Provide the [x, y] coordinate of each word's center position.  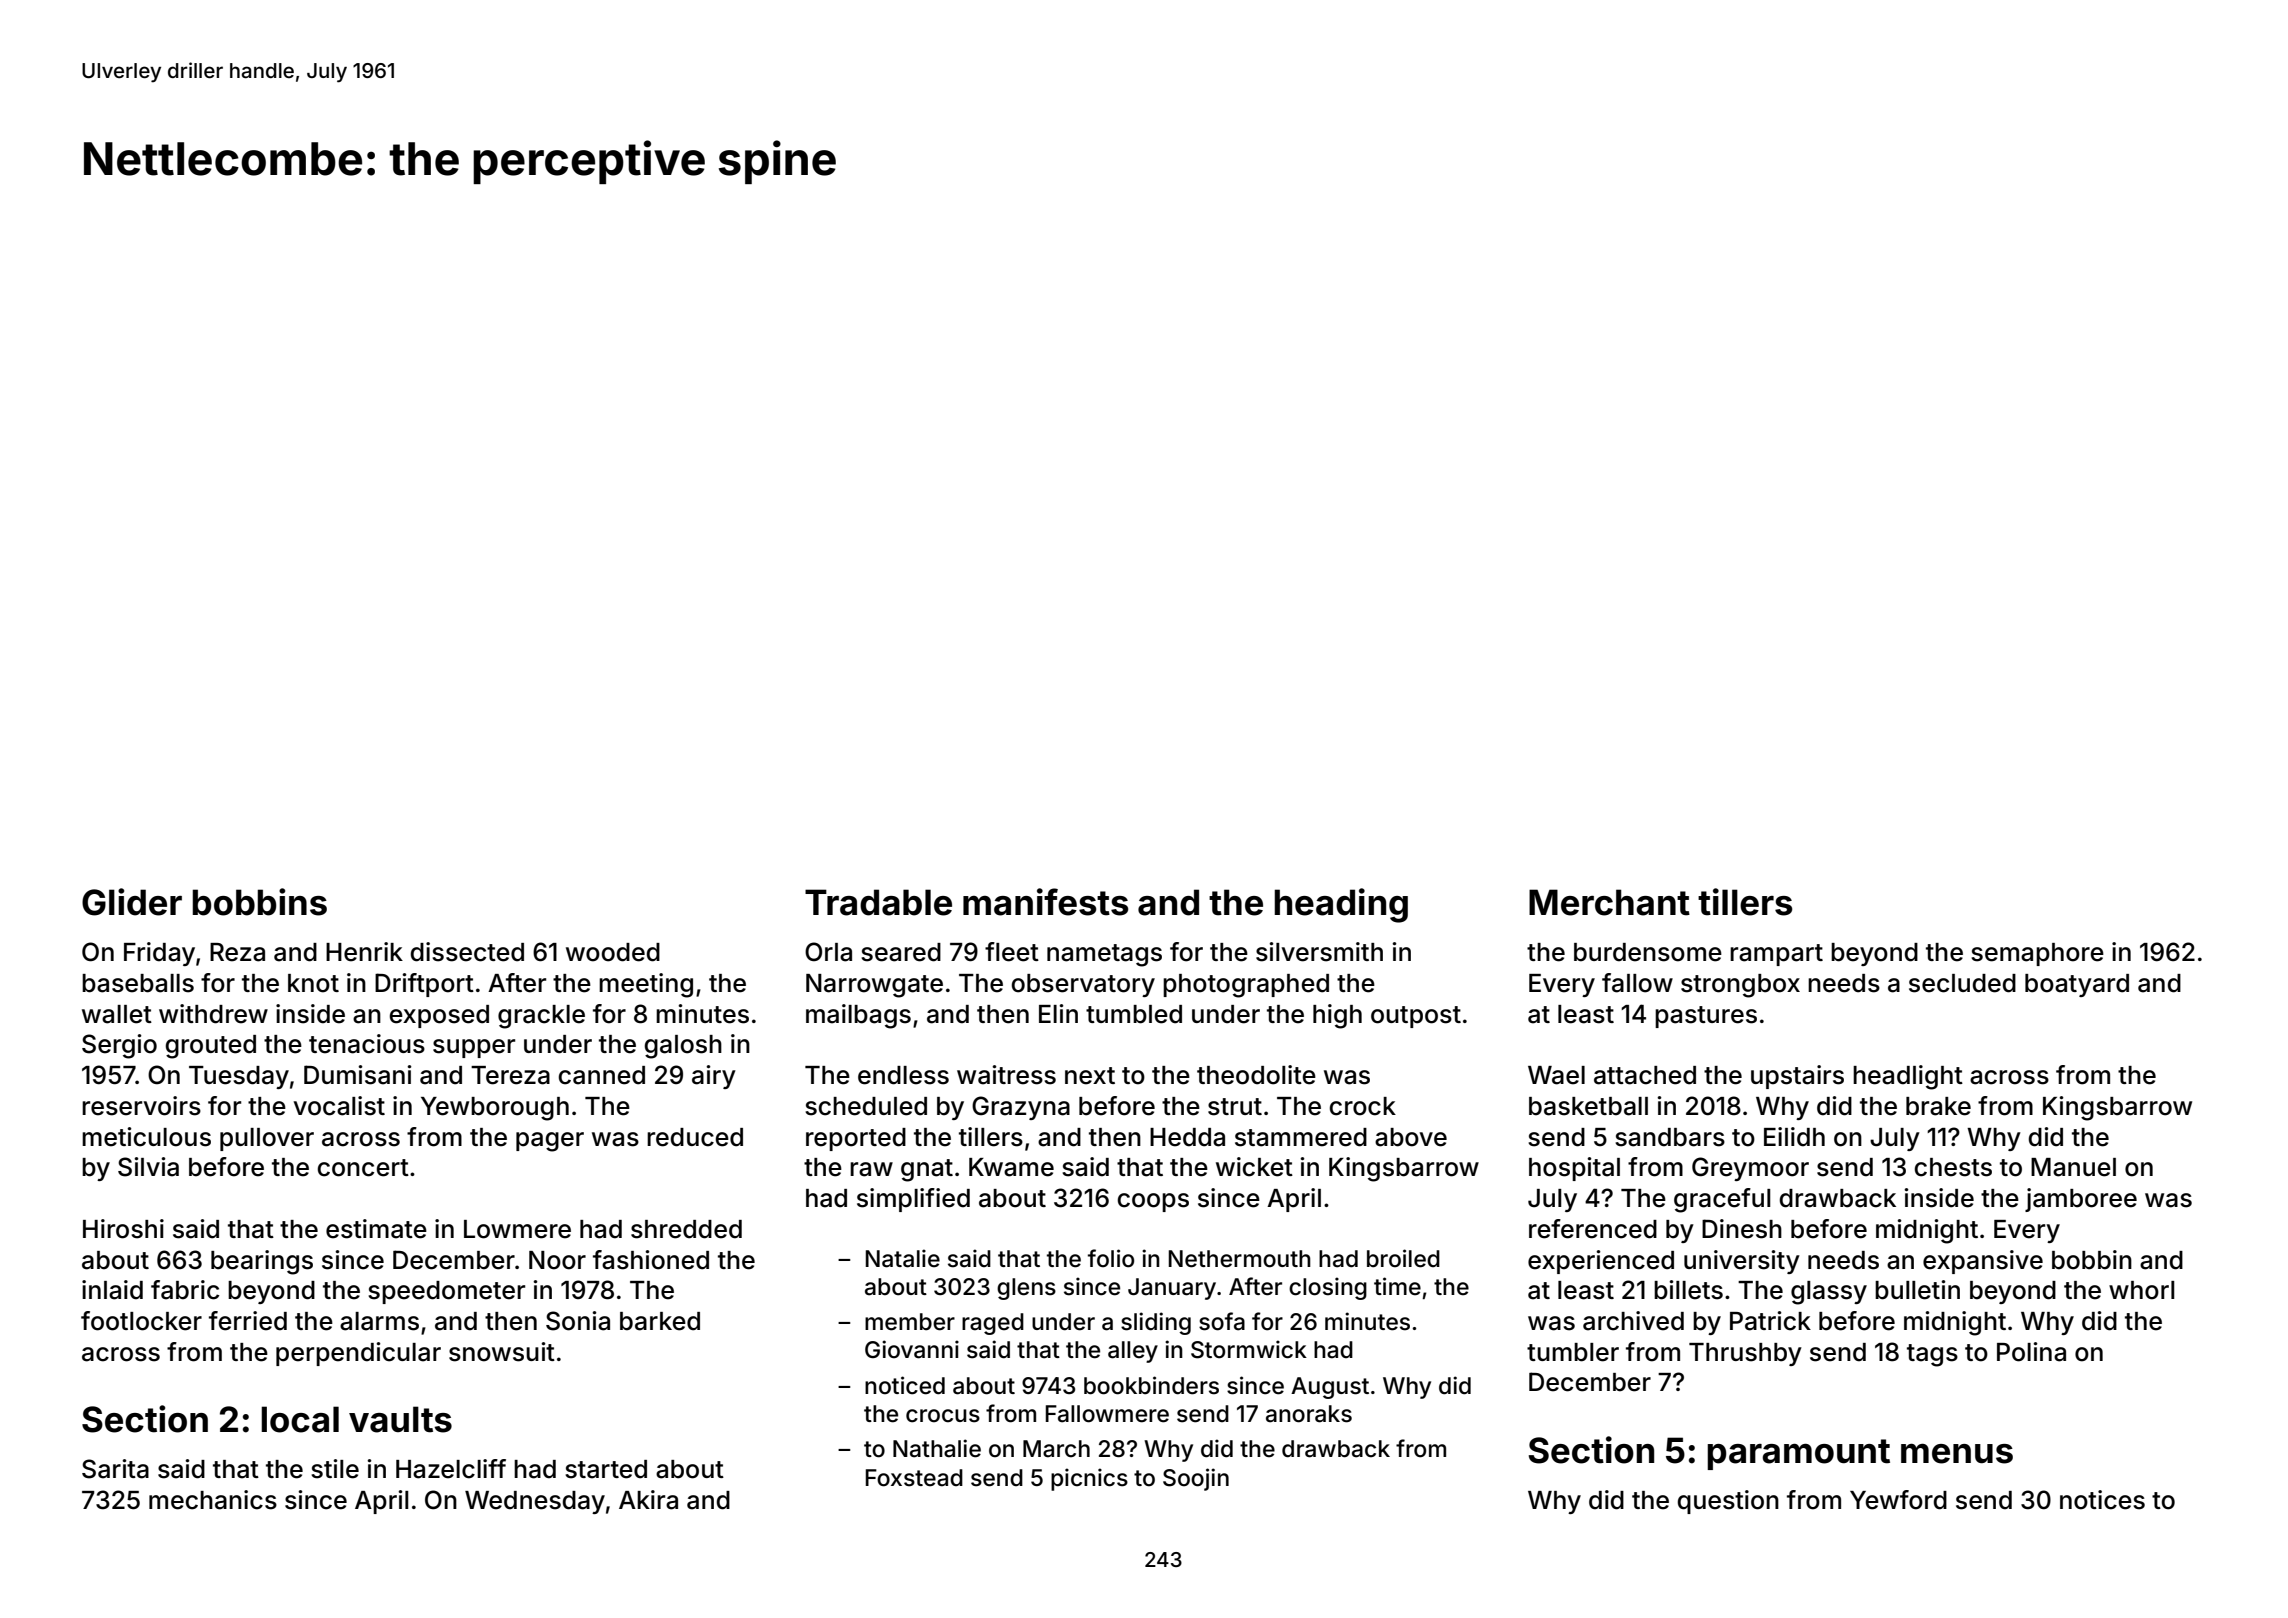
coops [1153, 1202]
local [300, 1419]
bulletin [1917, 1290]
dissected [467, 952]
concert [363, 1168]
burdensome [1648, 952]
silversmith [1319, 952]
